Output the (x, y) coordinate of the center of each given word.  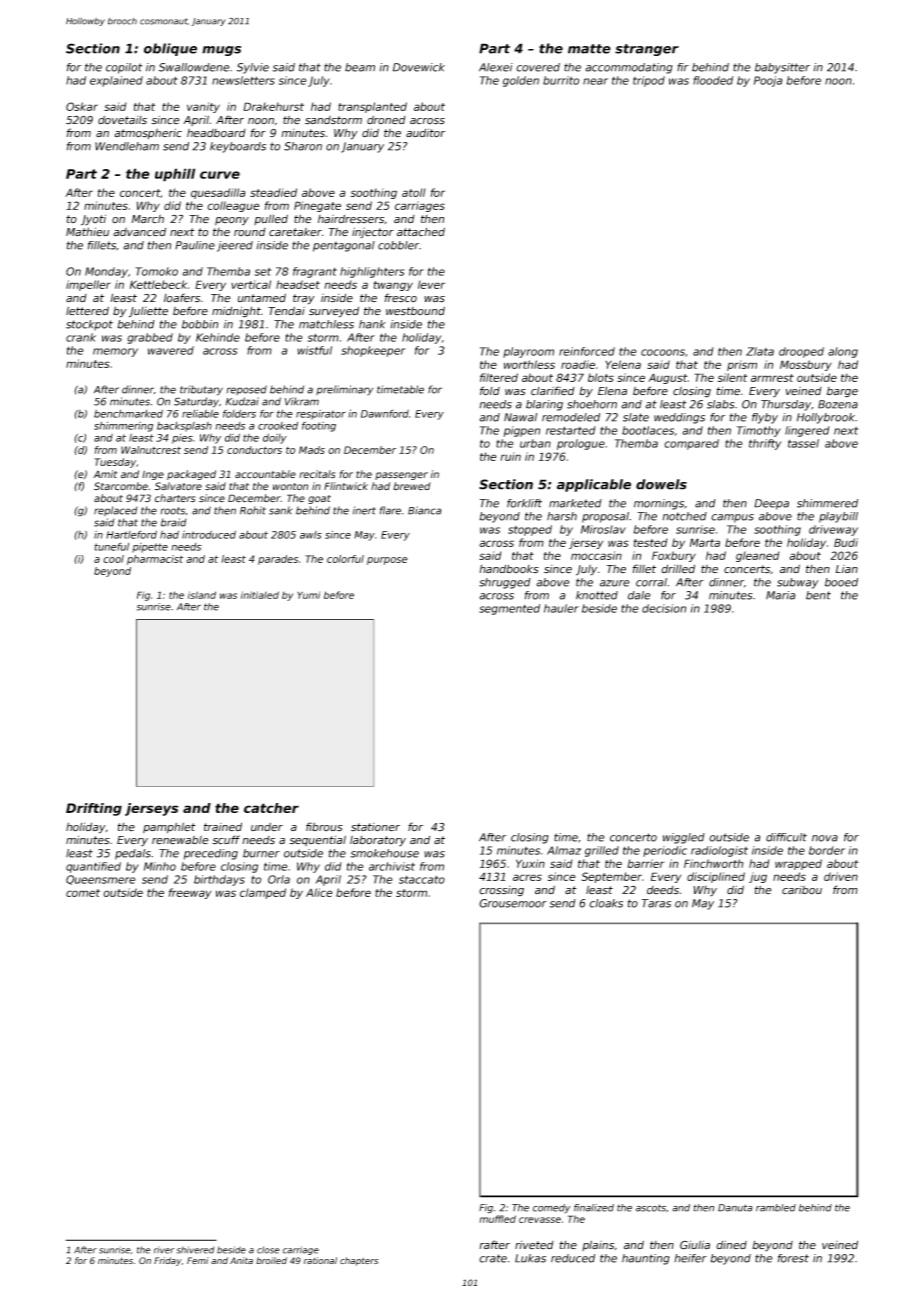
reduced (573, 1258)
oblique (170, 49)
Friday (168, 1261)
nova (825, 838)
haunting (646, 1259)
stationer (375, 827)
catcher (271, 808)
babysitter (782, 68)
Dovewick (419, 67)
